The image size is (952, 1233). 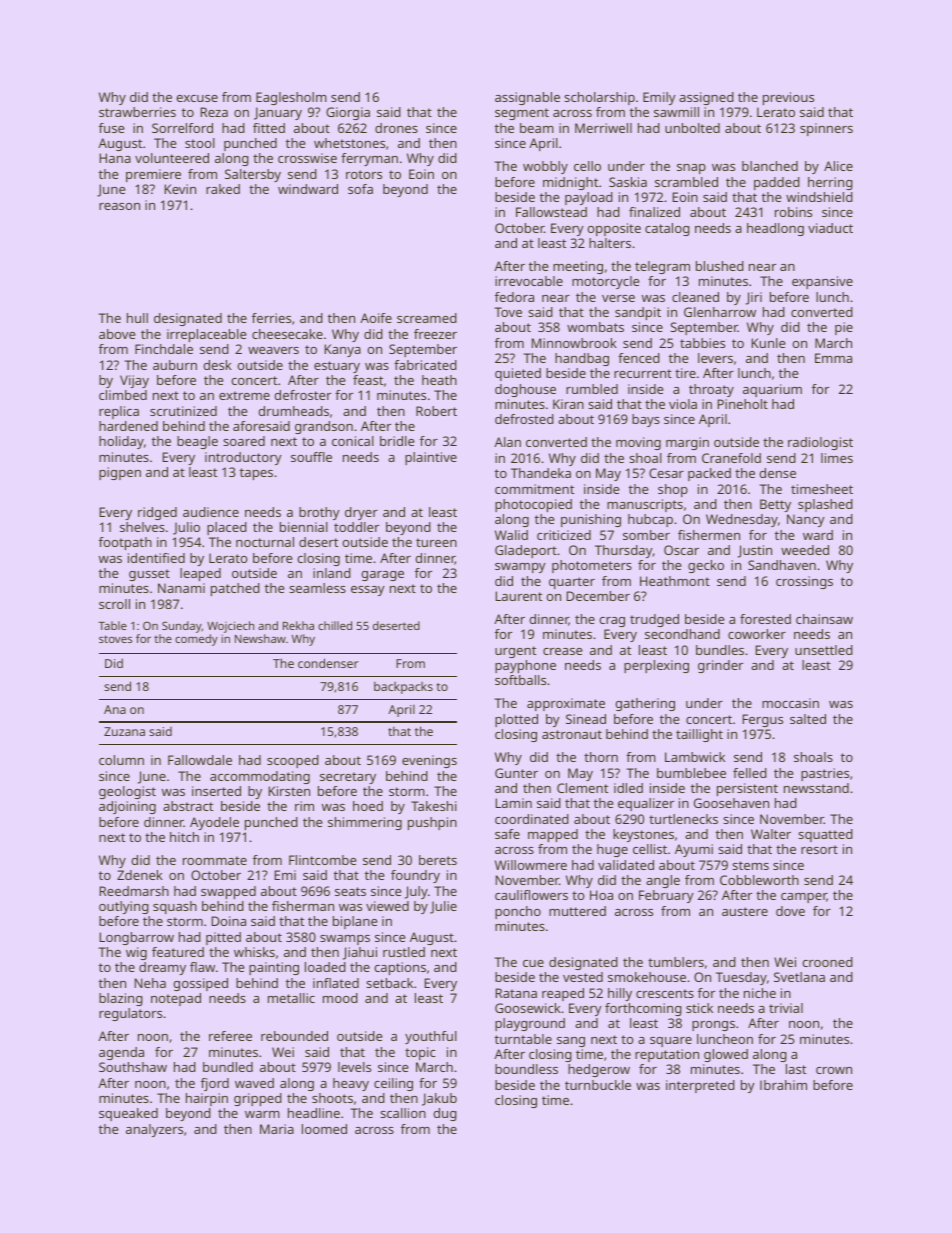 What do you see at coordinates (435, 334) in the image?
I see `freezer` at bounding box center [435, 334].
